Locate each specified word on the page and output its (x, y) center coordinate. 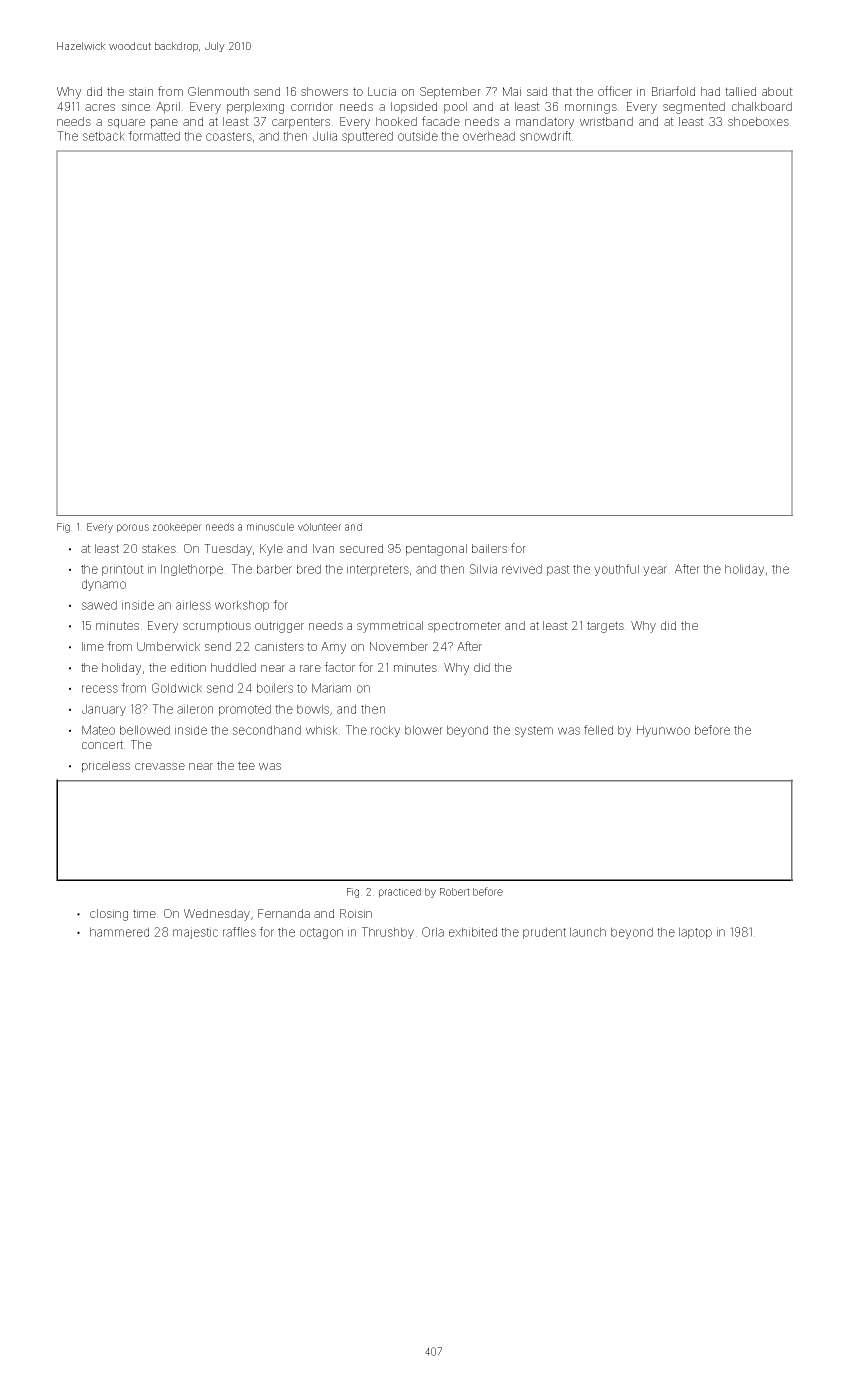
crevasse (160, 766)
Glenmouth (218, 91)
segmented (694, 108)
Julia (325, 136)
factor (339, 667)
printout (123, 570)
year (655, 571)
